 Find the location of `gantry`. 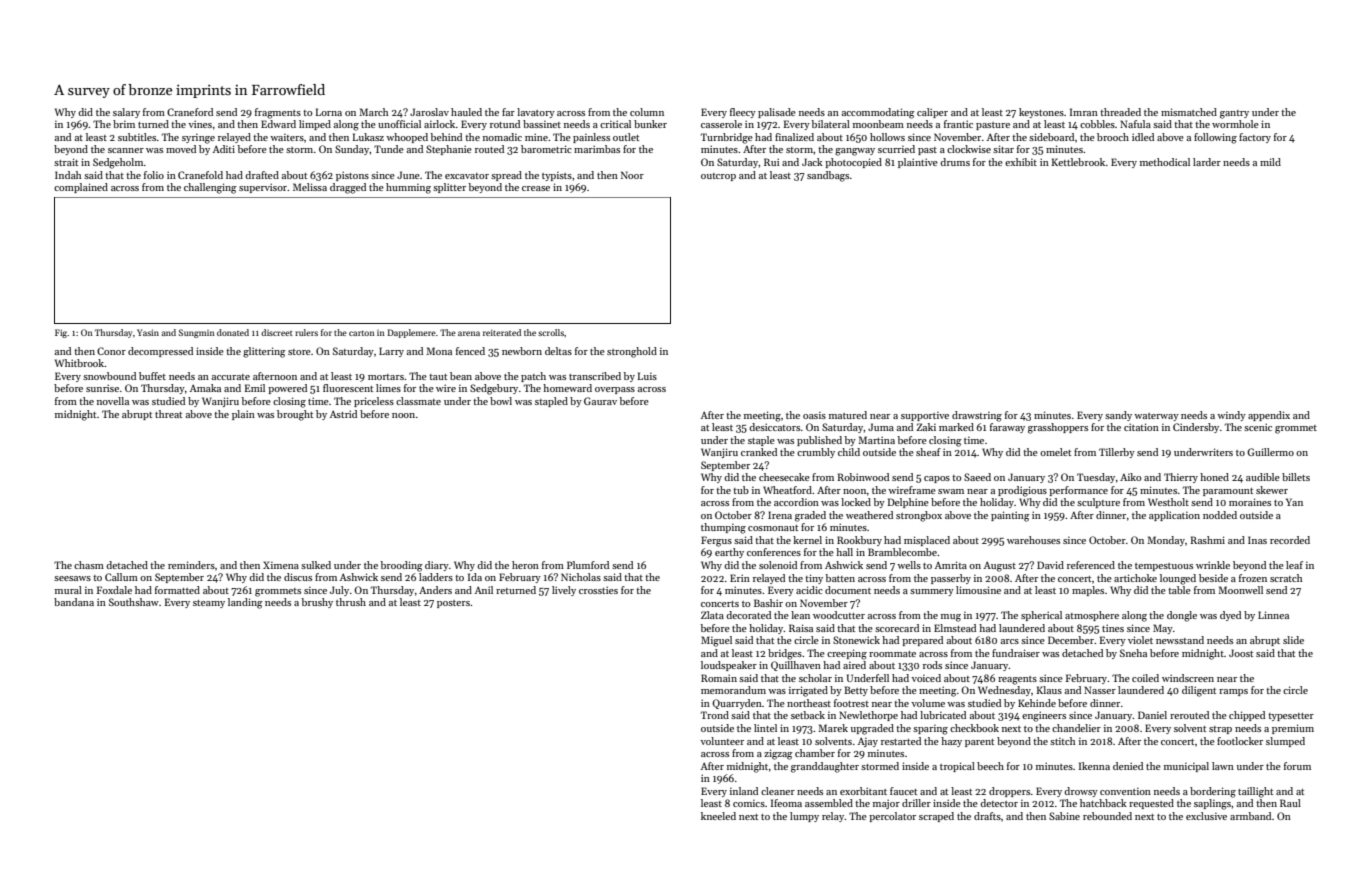

gantry is located at coordinates (1234, 114).
